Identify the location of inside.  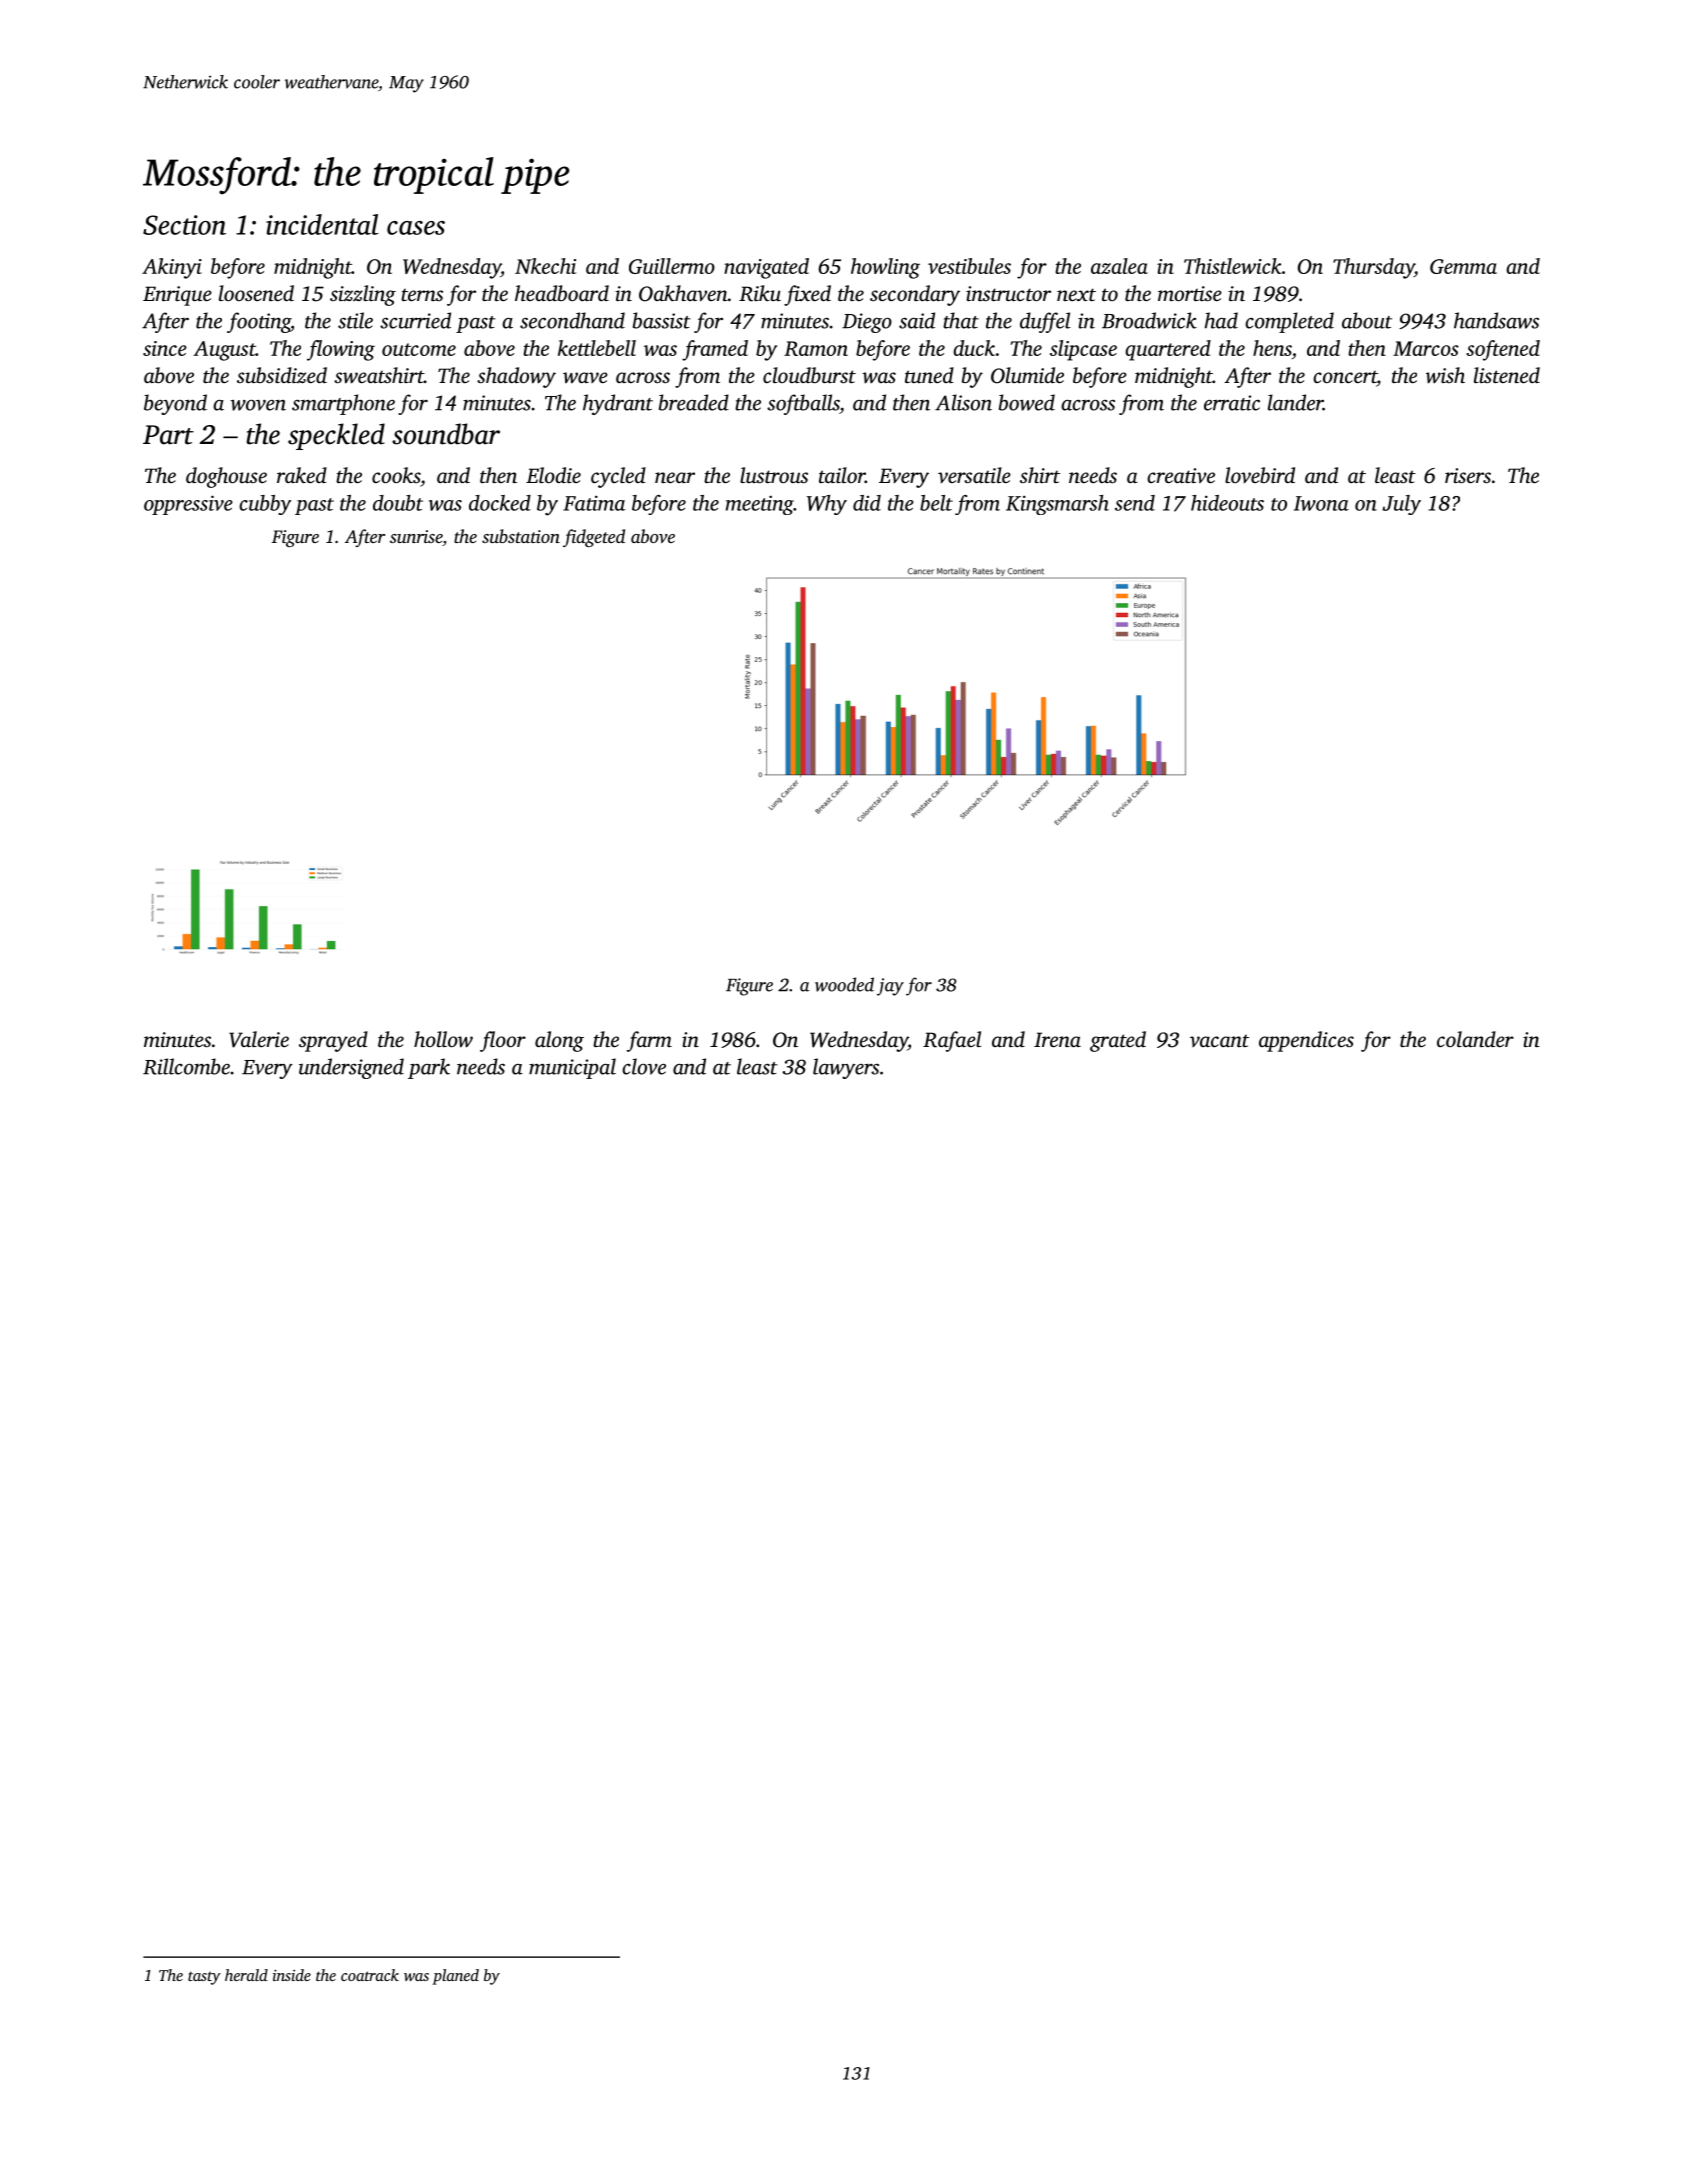
(292, 1975).
